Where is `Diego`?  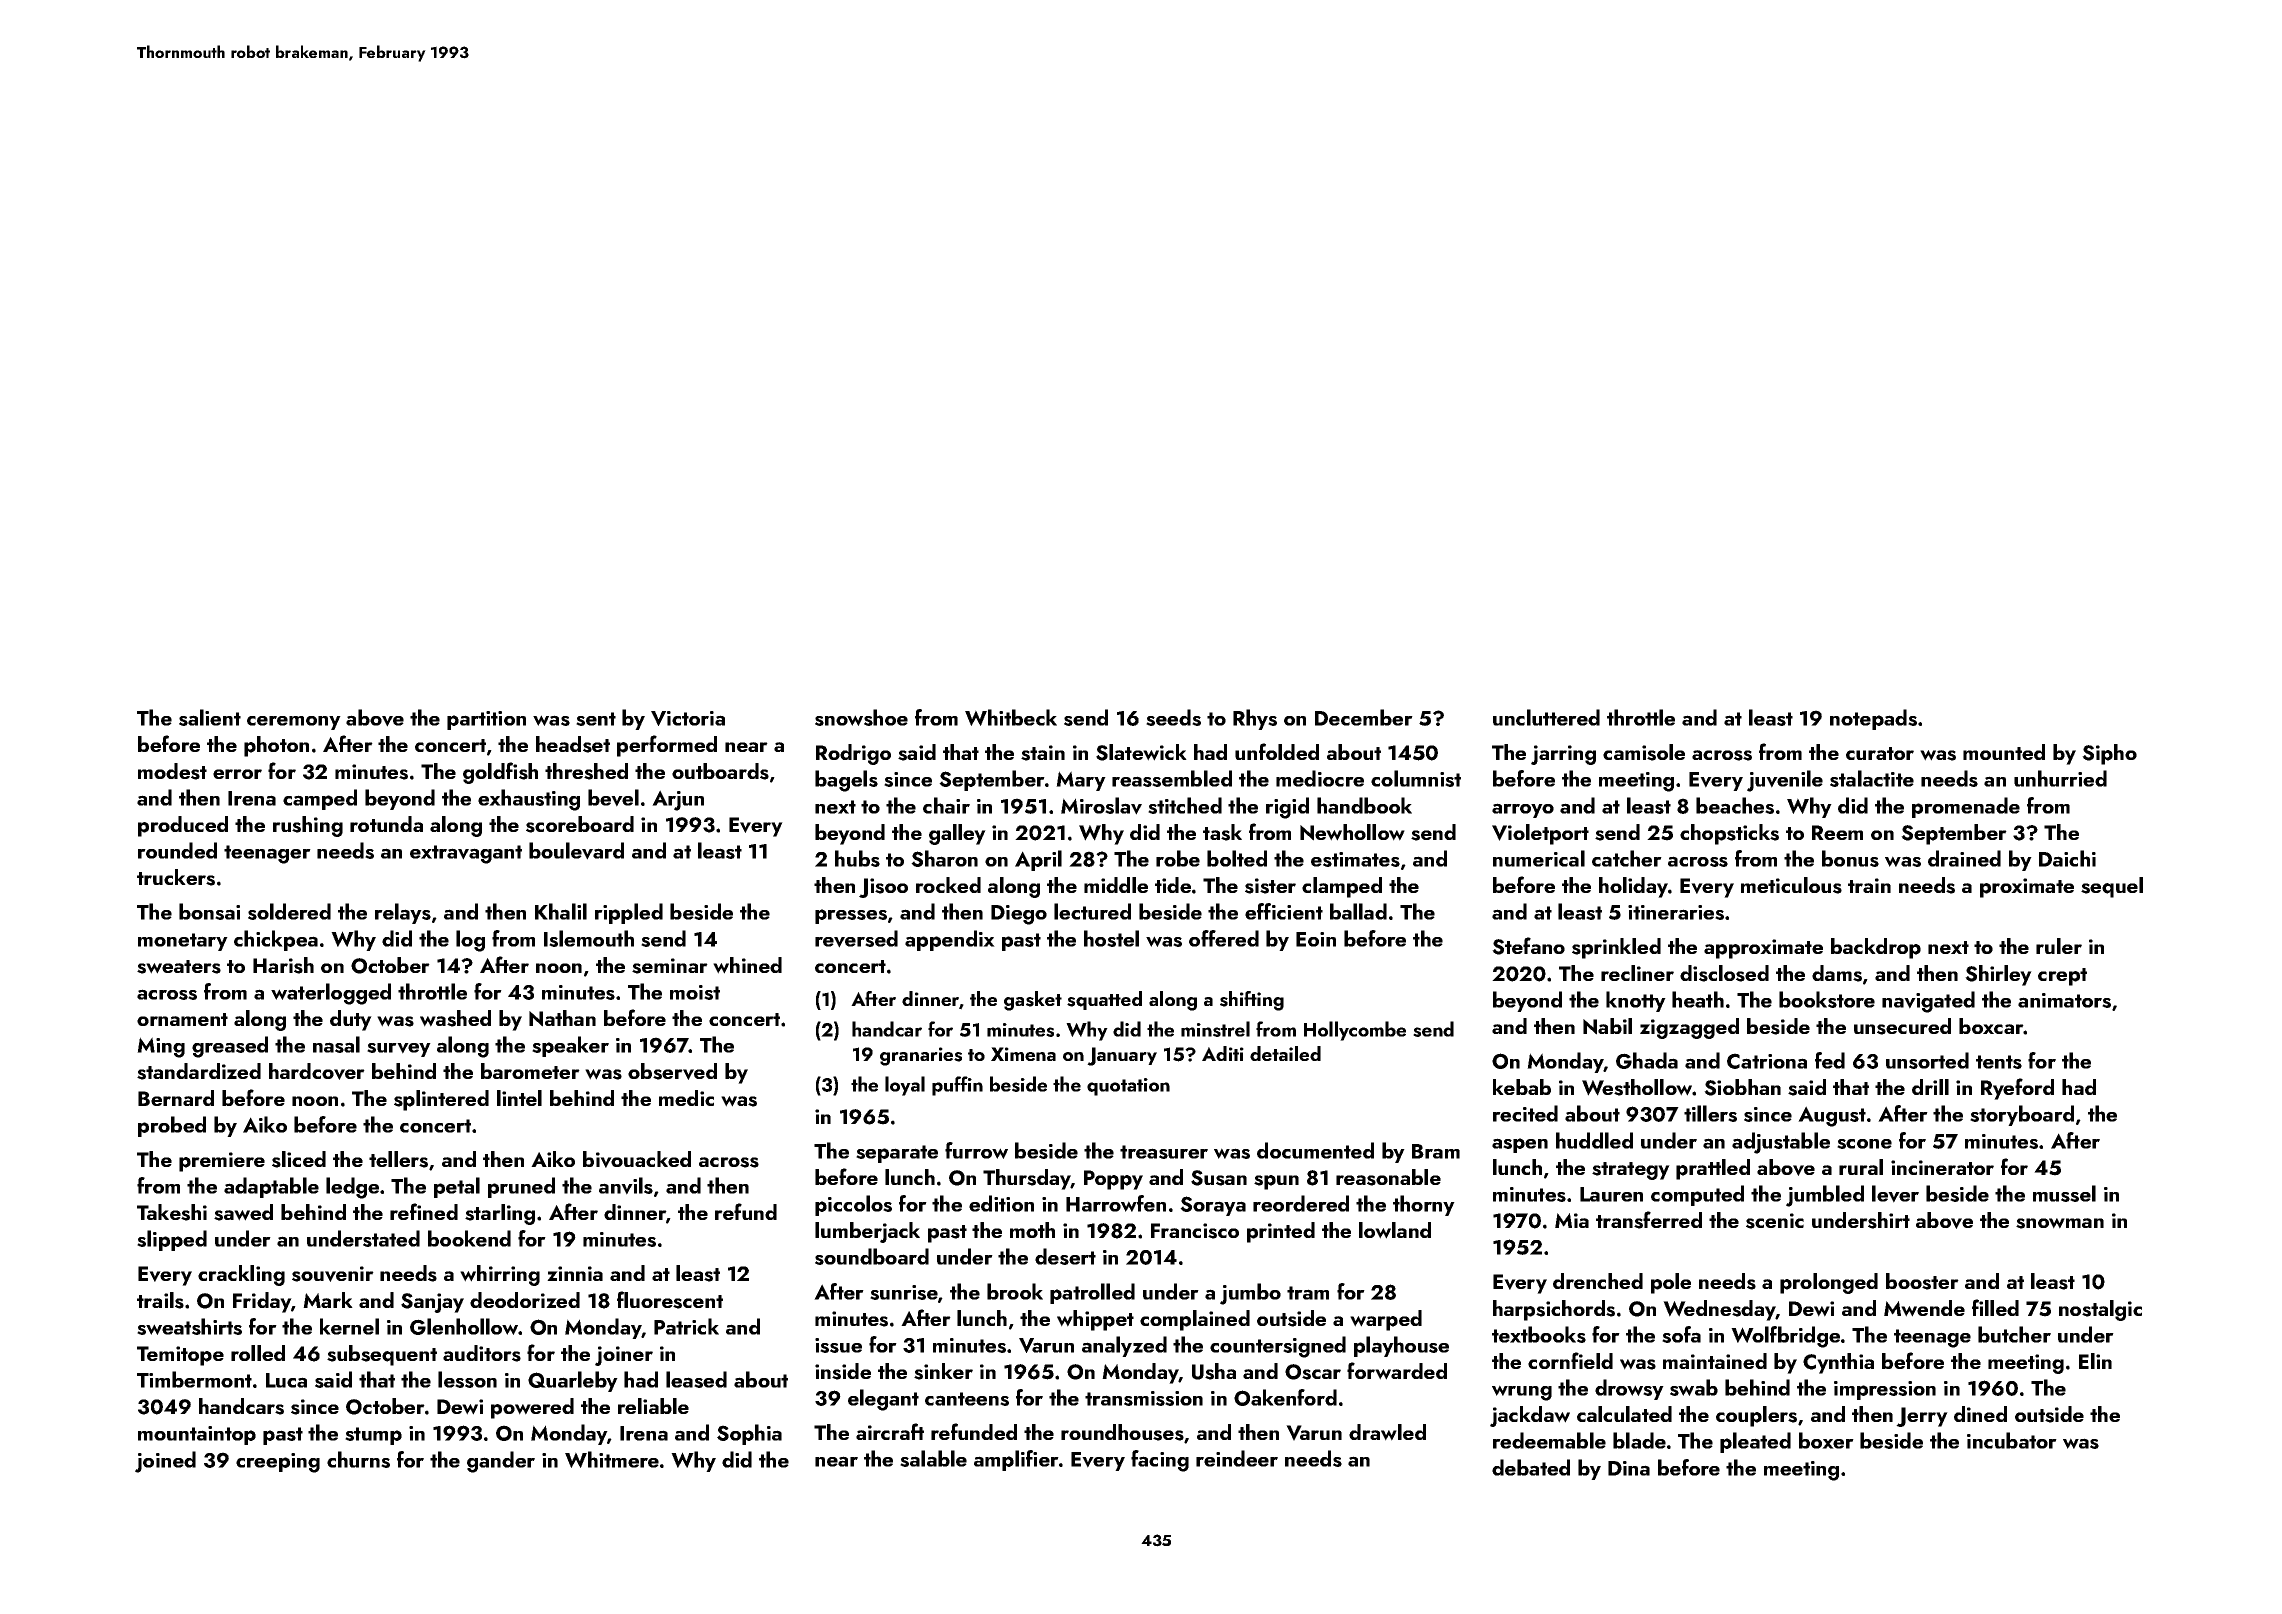 Diego is located at coordinates (1019, 915).
